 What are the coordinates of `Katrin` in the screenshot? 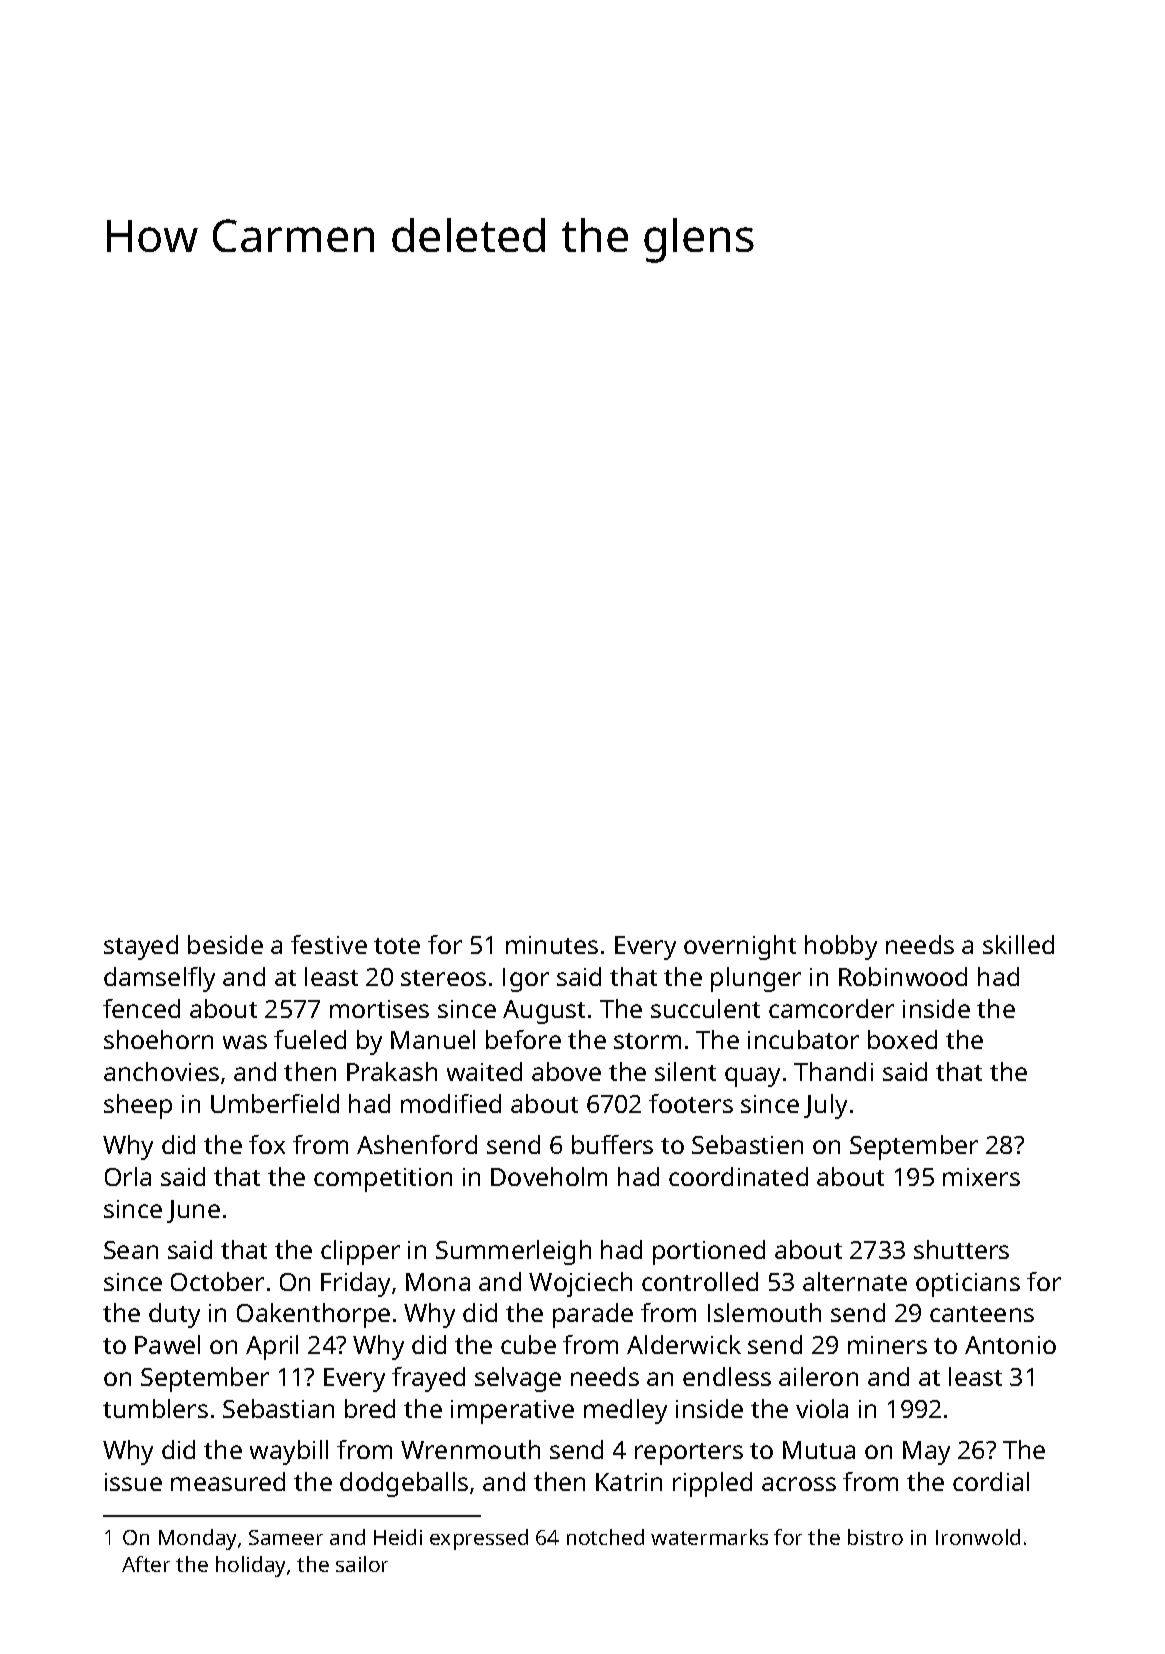 It's located at (629, 1482).
